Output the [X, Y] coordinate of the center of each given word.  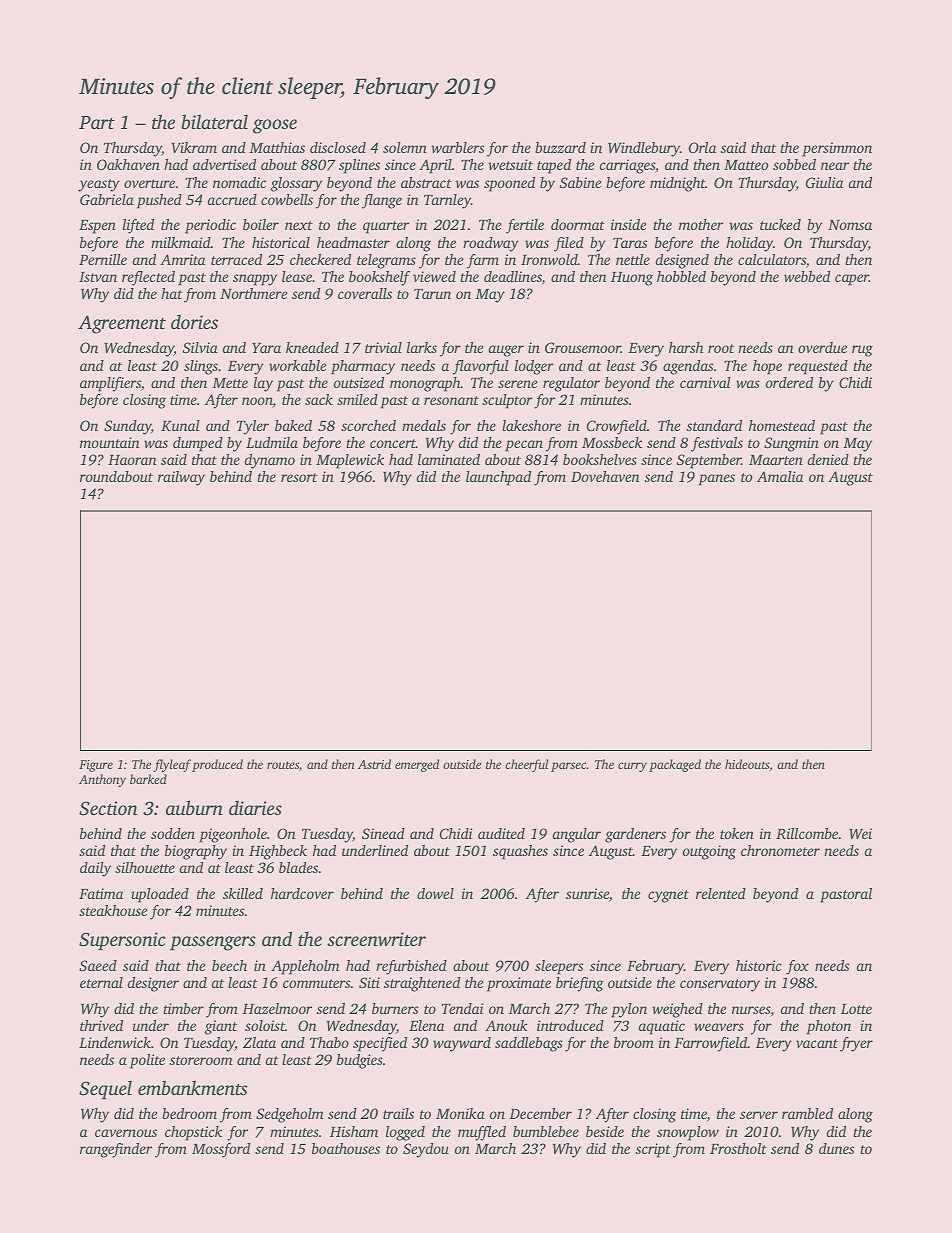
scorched [368, 425]
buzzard [560, 147]
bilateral [214, 121]
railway [181, 478]
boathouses [346, 1148]
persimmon [837, 149]
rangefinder [116, 1150]
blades [298, 867]
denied [828, 459]
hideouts [747, 764]
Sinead [383, 833]
